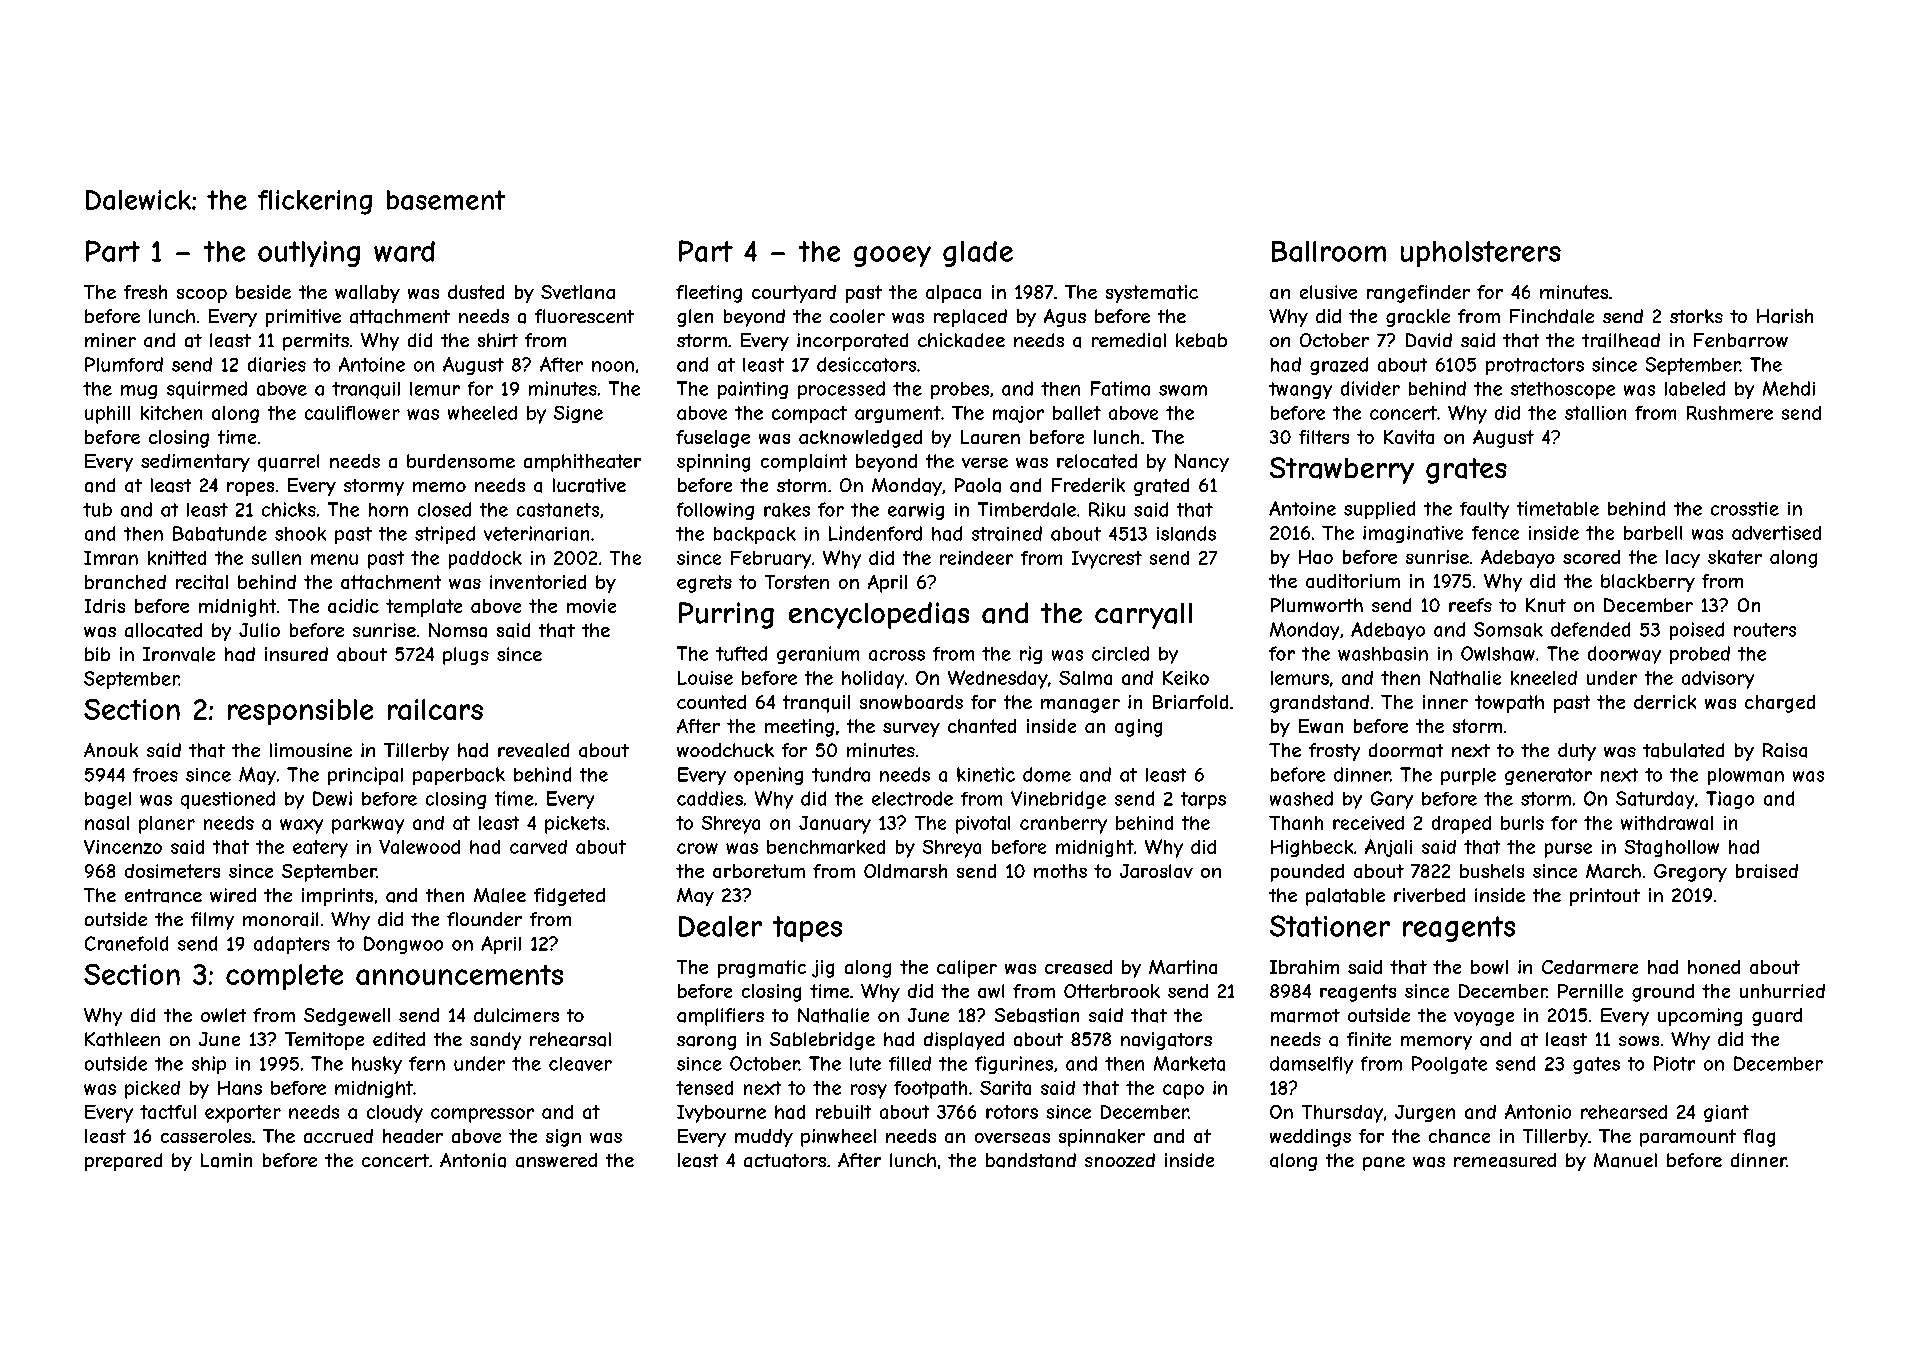  What do you see at coordinates (300, 712) in the document?
I see `responsible` at bounding box center [300, 712].
